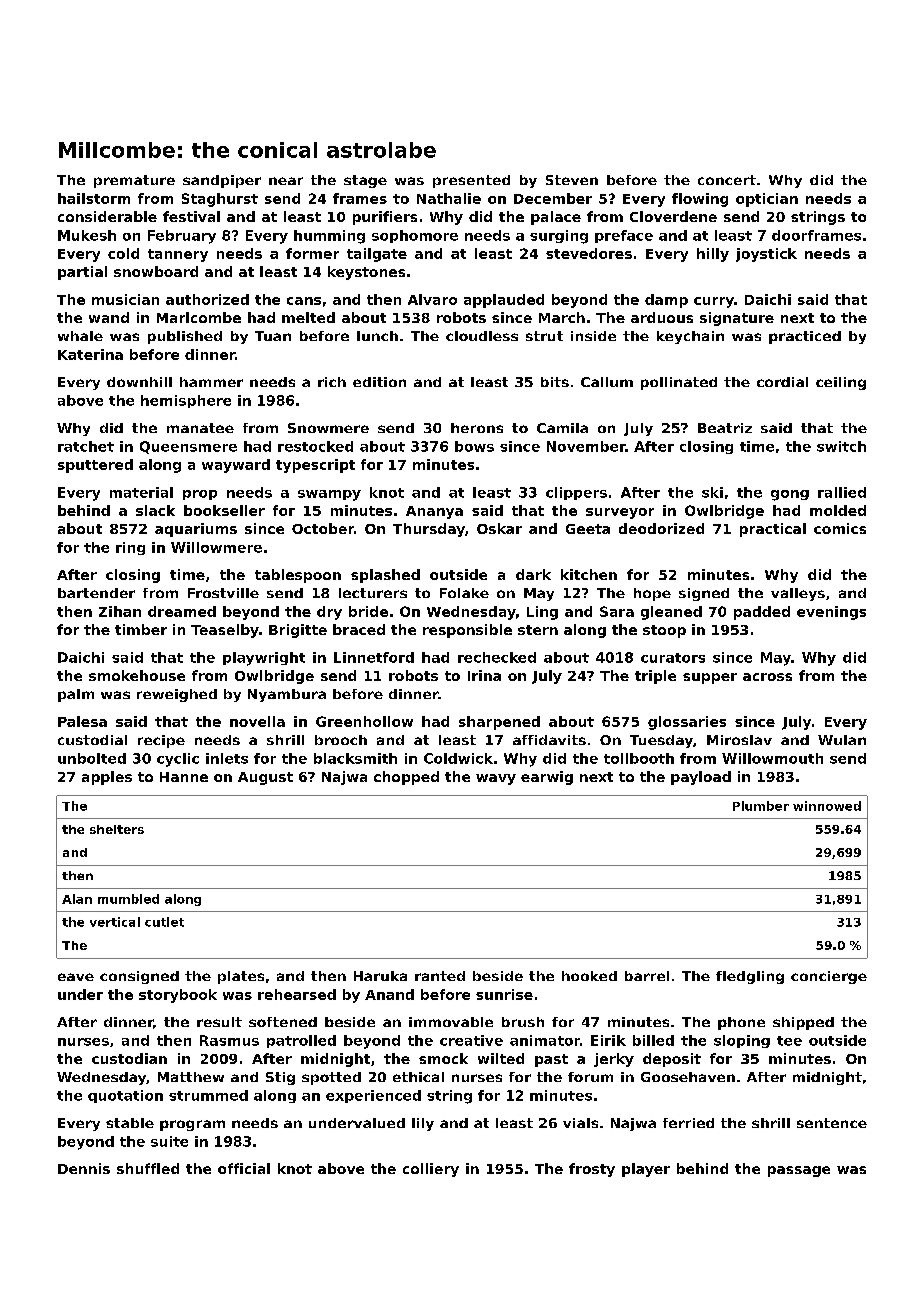 Image resolution: width=924 pixels, height=1314 pixels. What do you see at coordinates (782, 382) in the page?
I see `cordial` at bounding box center [782, 382].
